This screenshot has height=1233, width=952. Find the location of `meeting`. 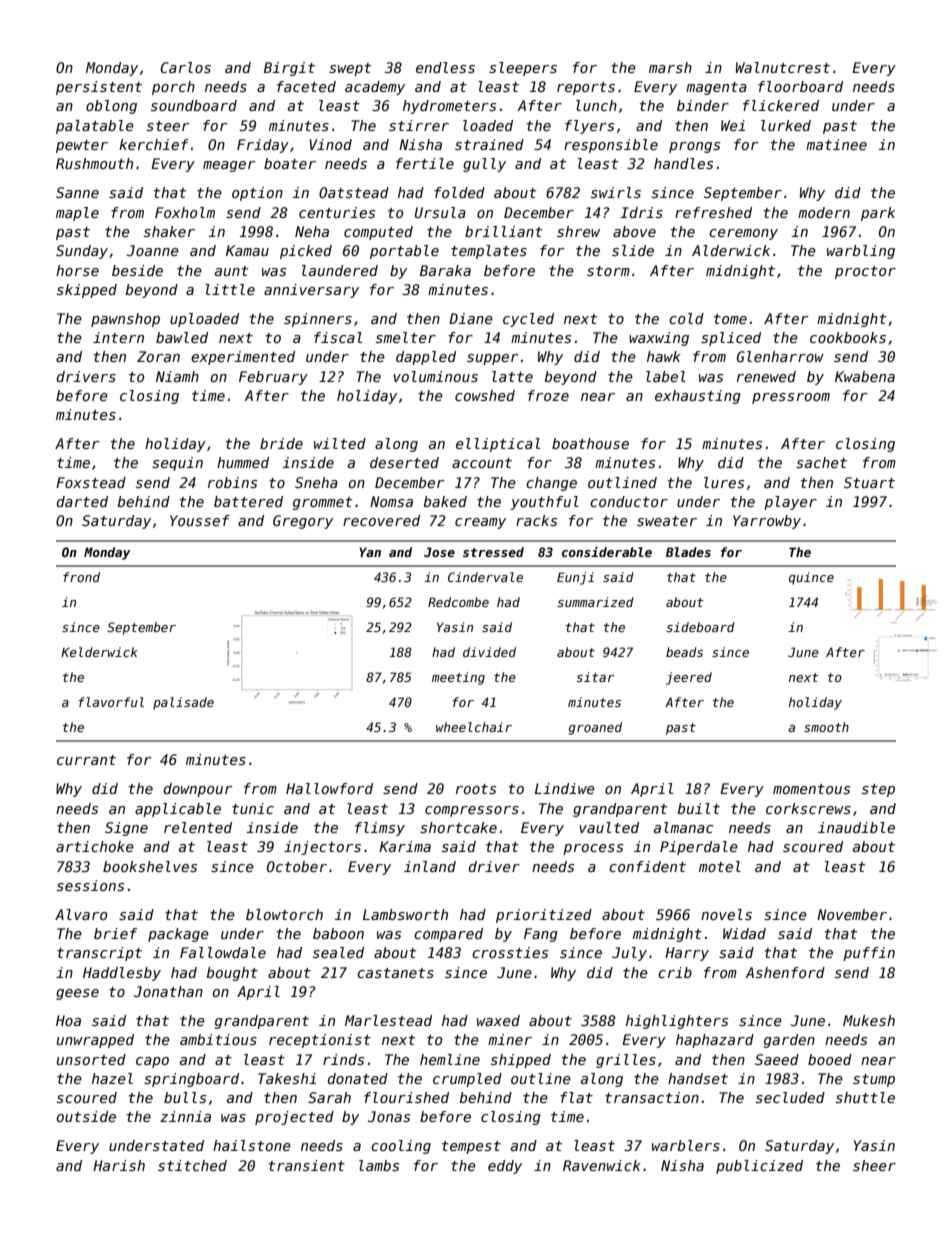

meeting is located at coordinates (458, 678).
